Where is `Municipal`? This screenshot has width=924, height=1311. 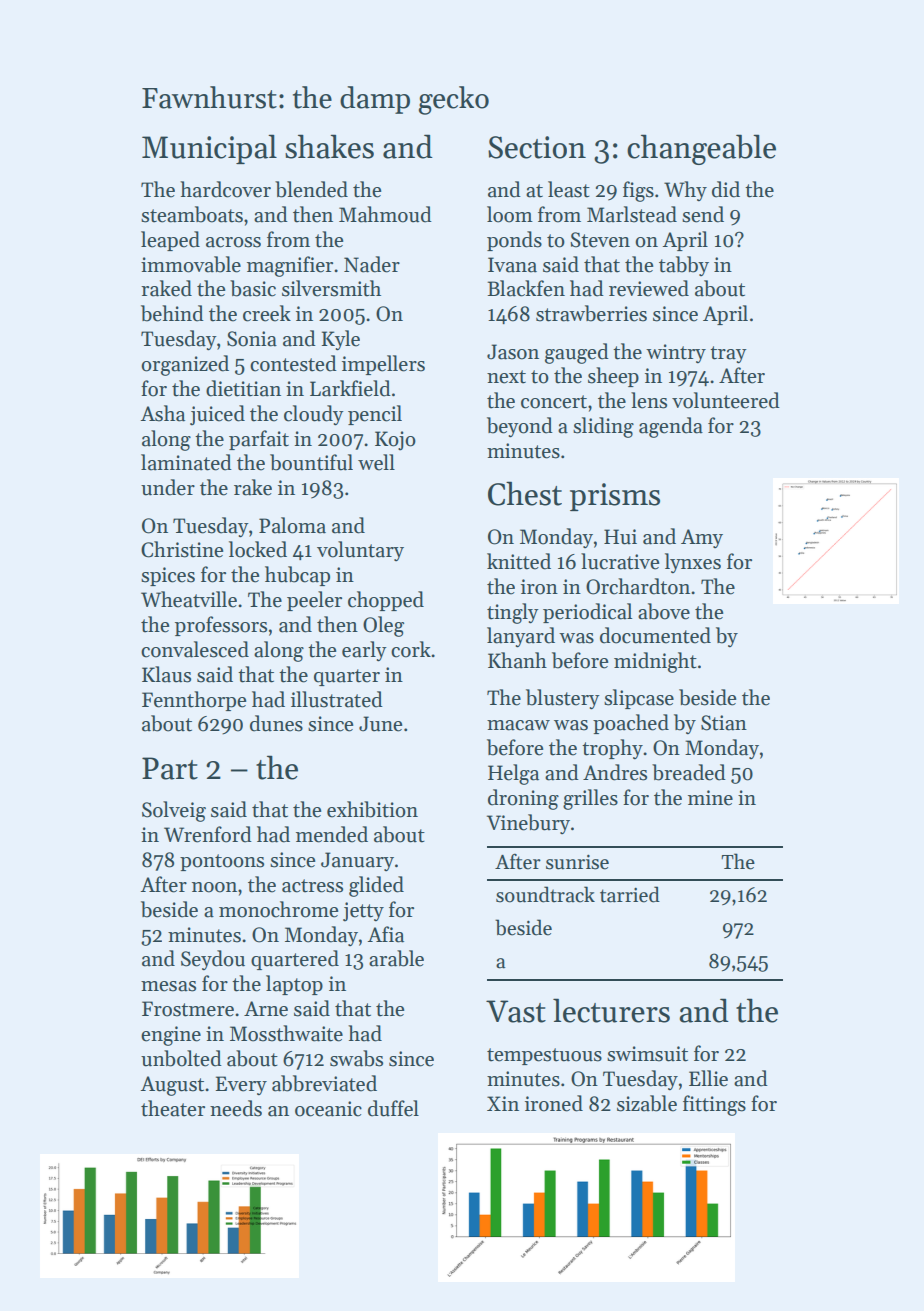
Municipal is located at coordinates (209, 149).
